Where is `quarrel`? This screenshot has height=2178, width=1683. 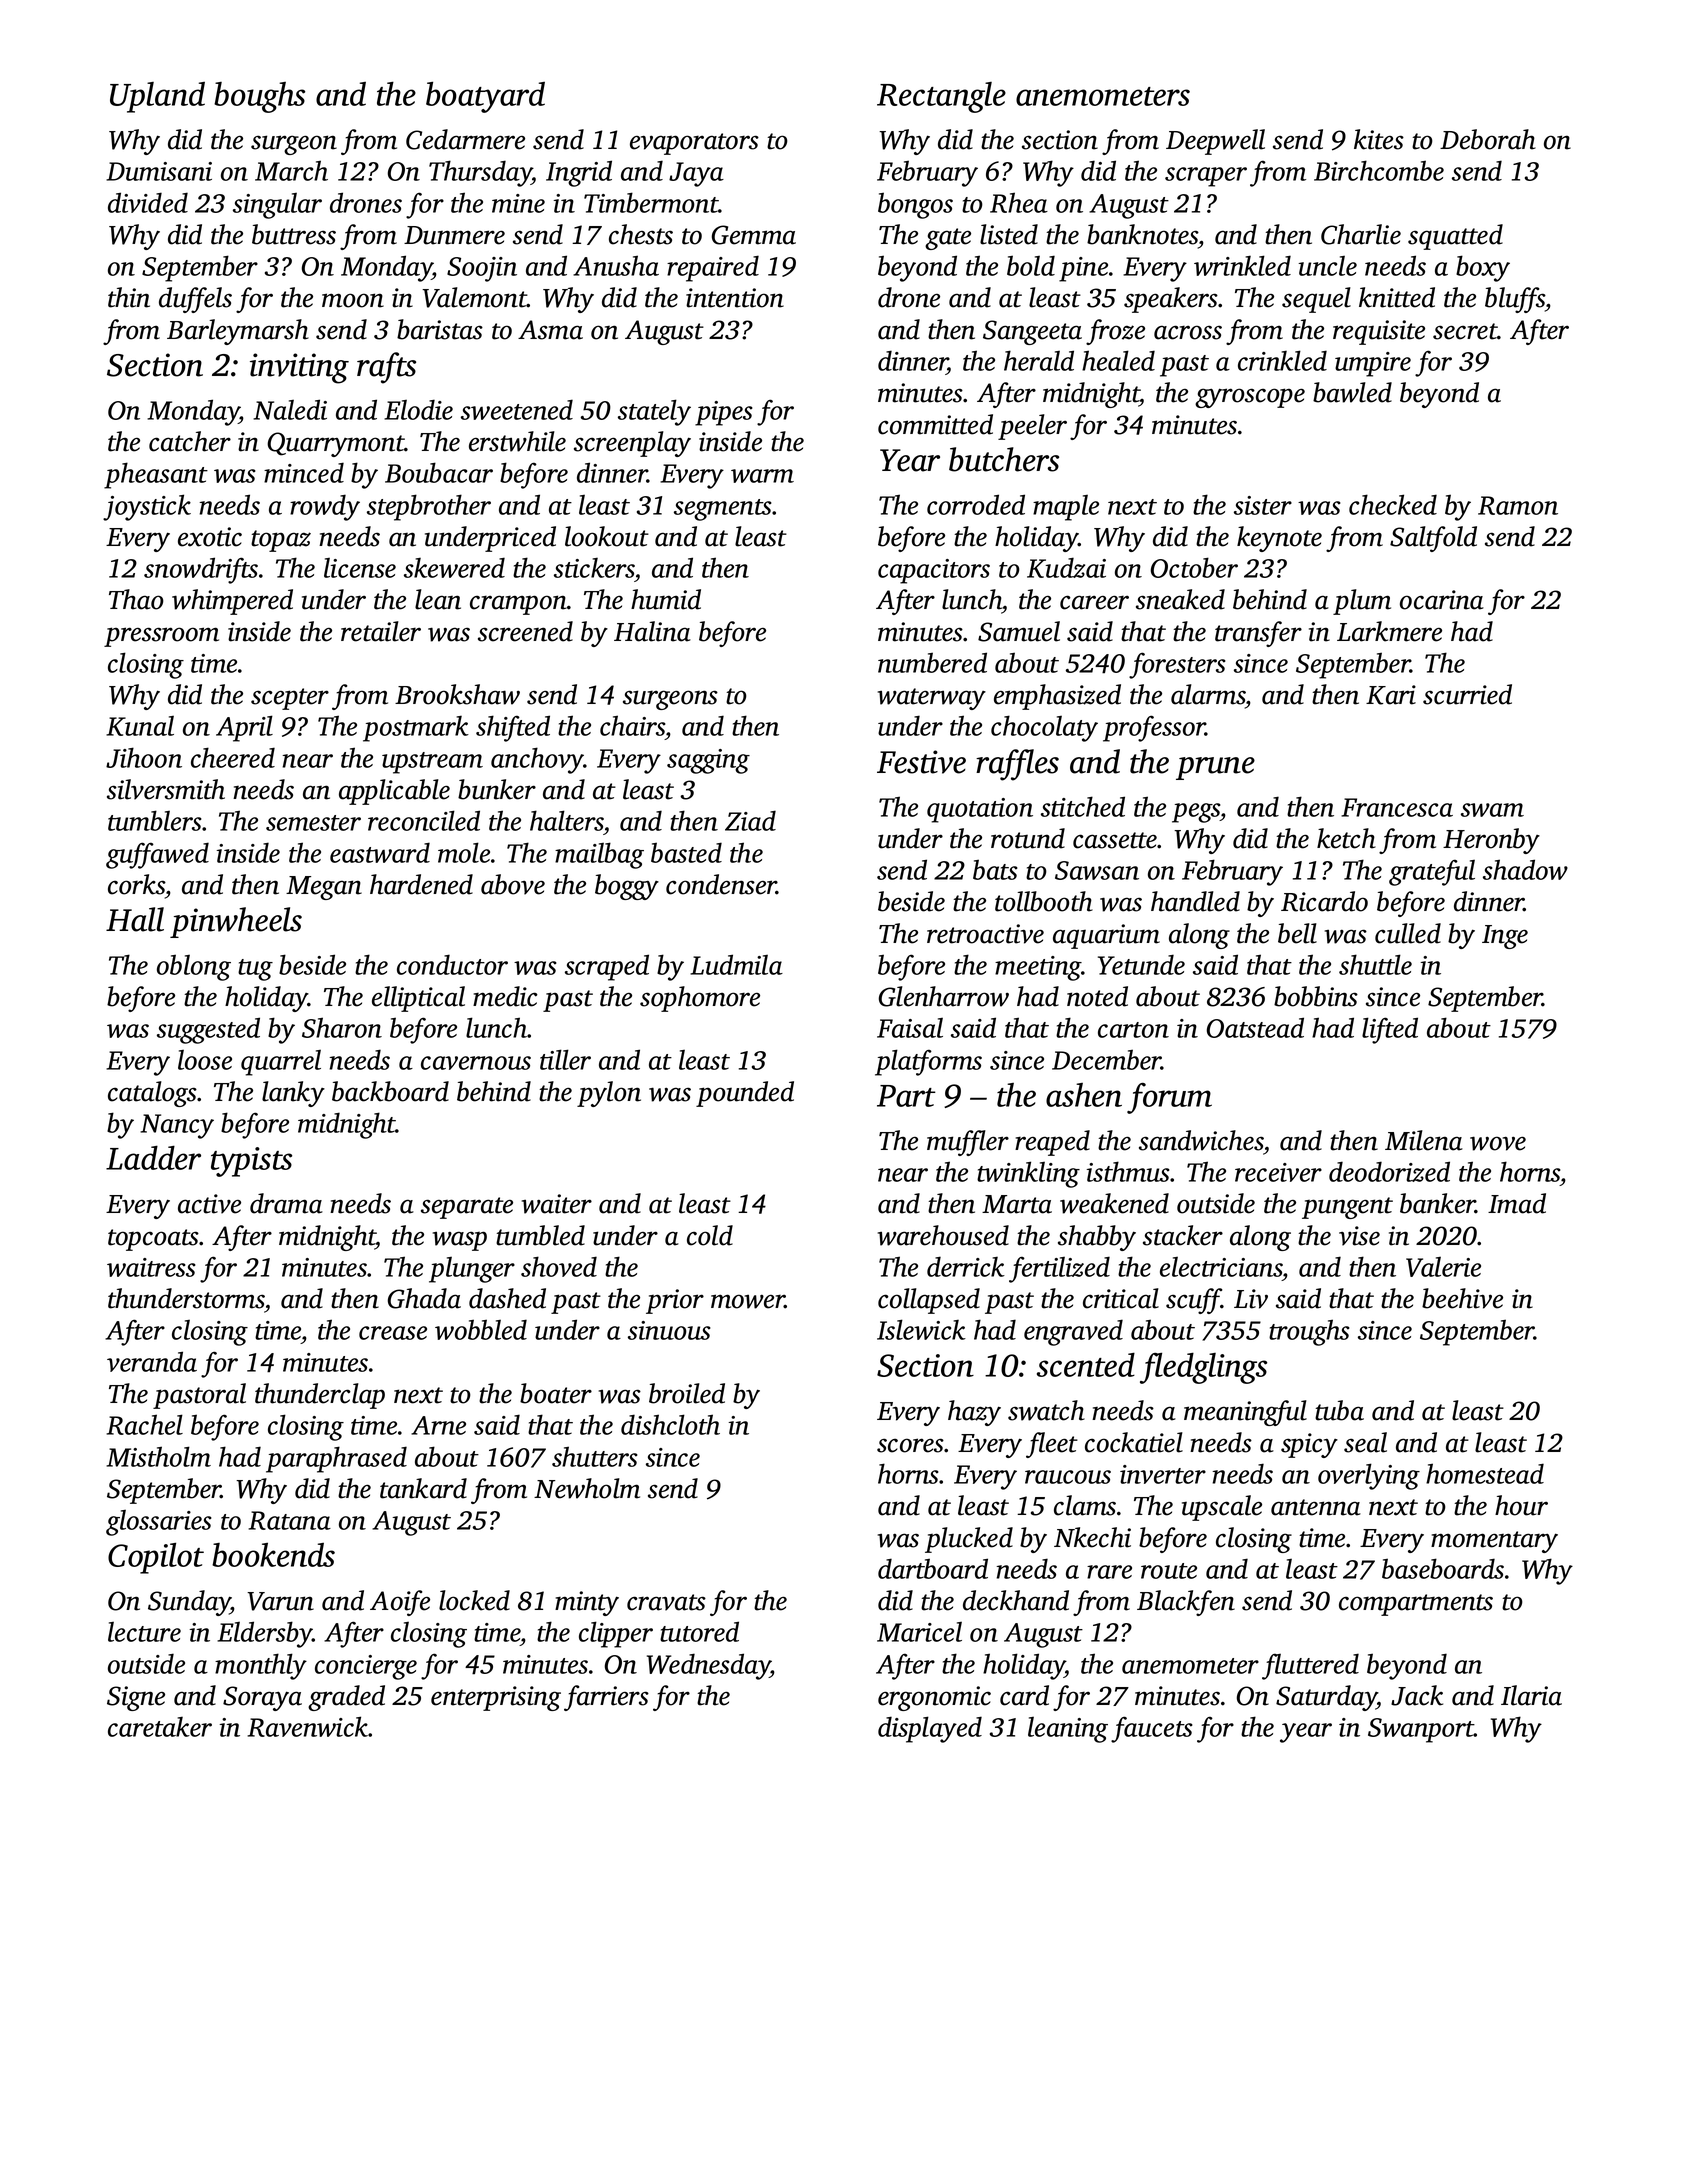 quarrel is located at coordinates (281, 1063).
